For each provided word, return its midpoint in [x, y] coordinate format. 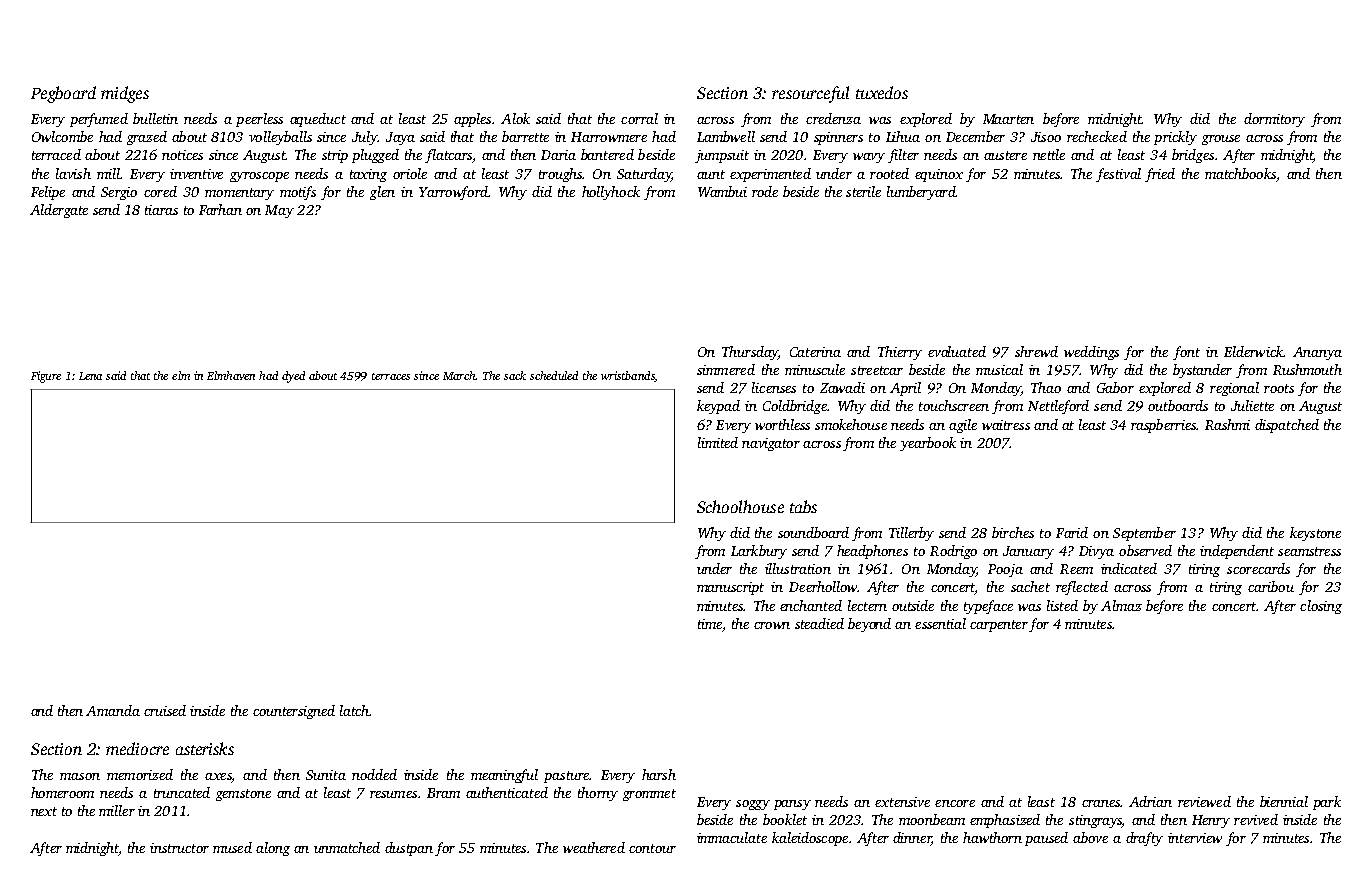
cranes [1101, 803]
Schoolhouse [740, 506]
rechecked [1097, 136]
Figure [46, 377]
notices [182, 155]
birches [1013, 532]
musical [999, 369]
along [273, 849]
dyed [293, 377]
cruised [165, 710]
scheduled [554, 375]
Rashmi [1227, 424]
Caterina [815, 352]
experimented [770, 175]
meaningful [504, 776]
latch [354, 710]
